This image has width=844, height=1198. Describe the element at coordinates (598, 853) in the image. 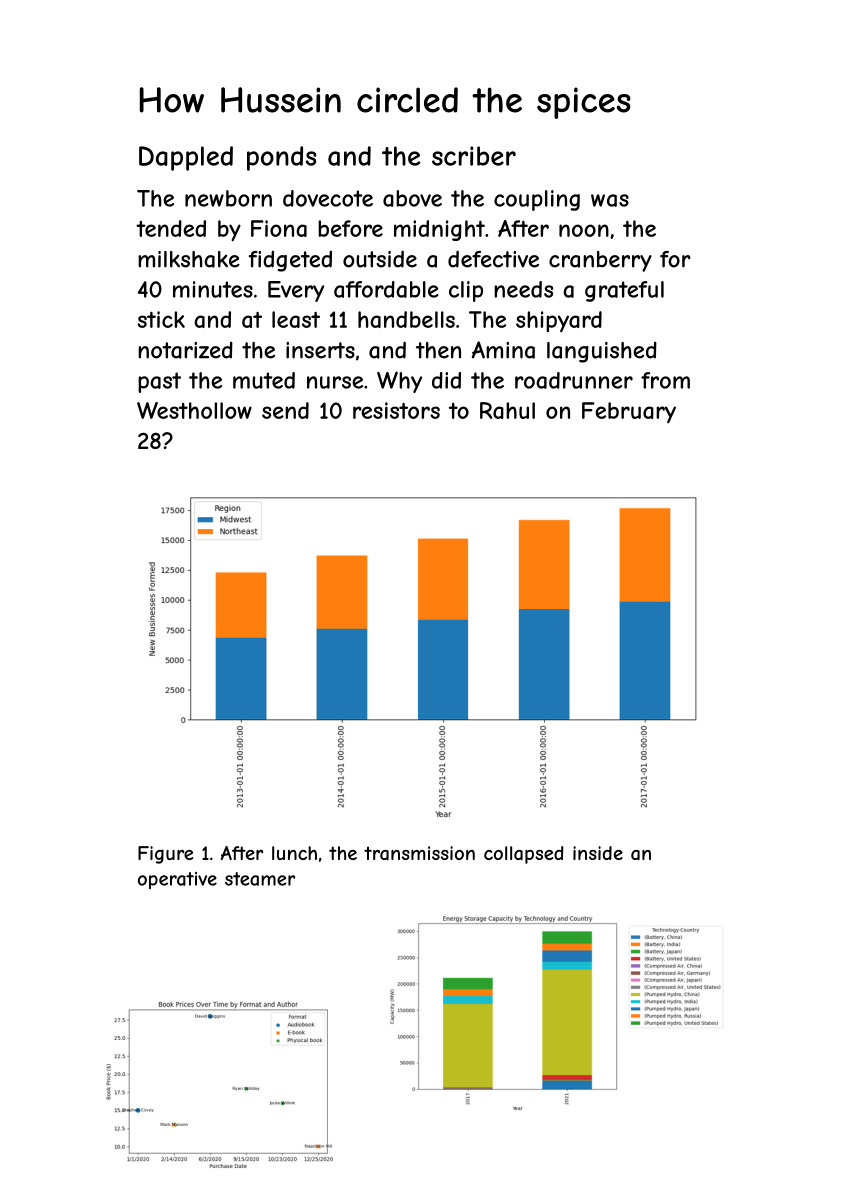

I see `inside` at that location.
